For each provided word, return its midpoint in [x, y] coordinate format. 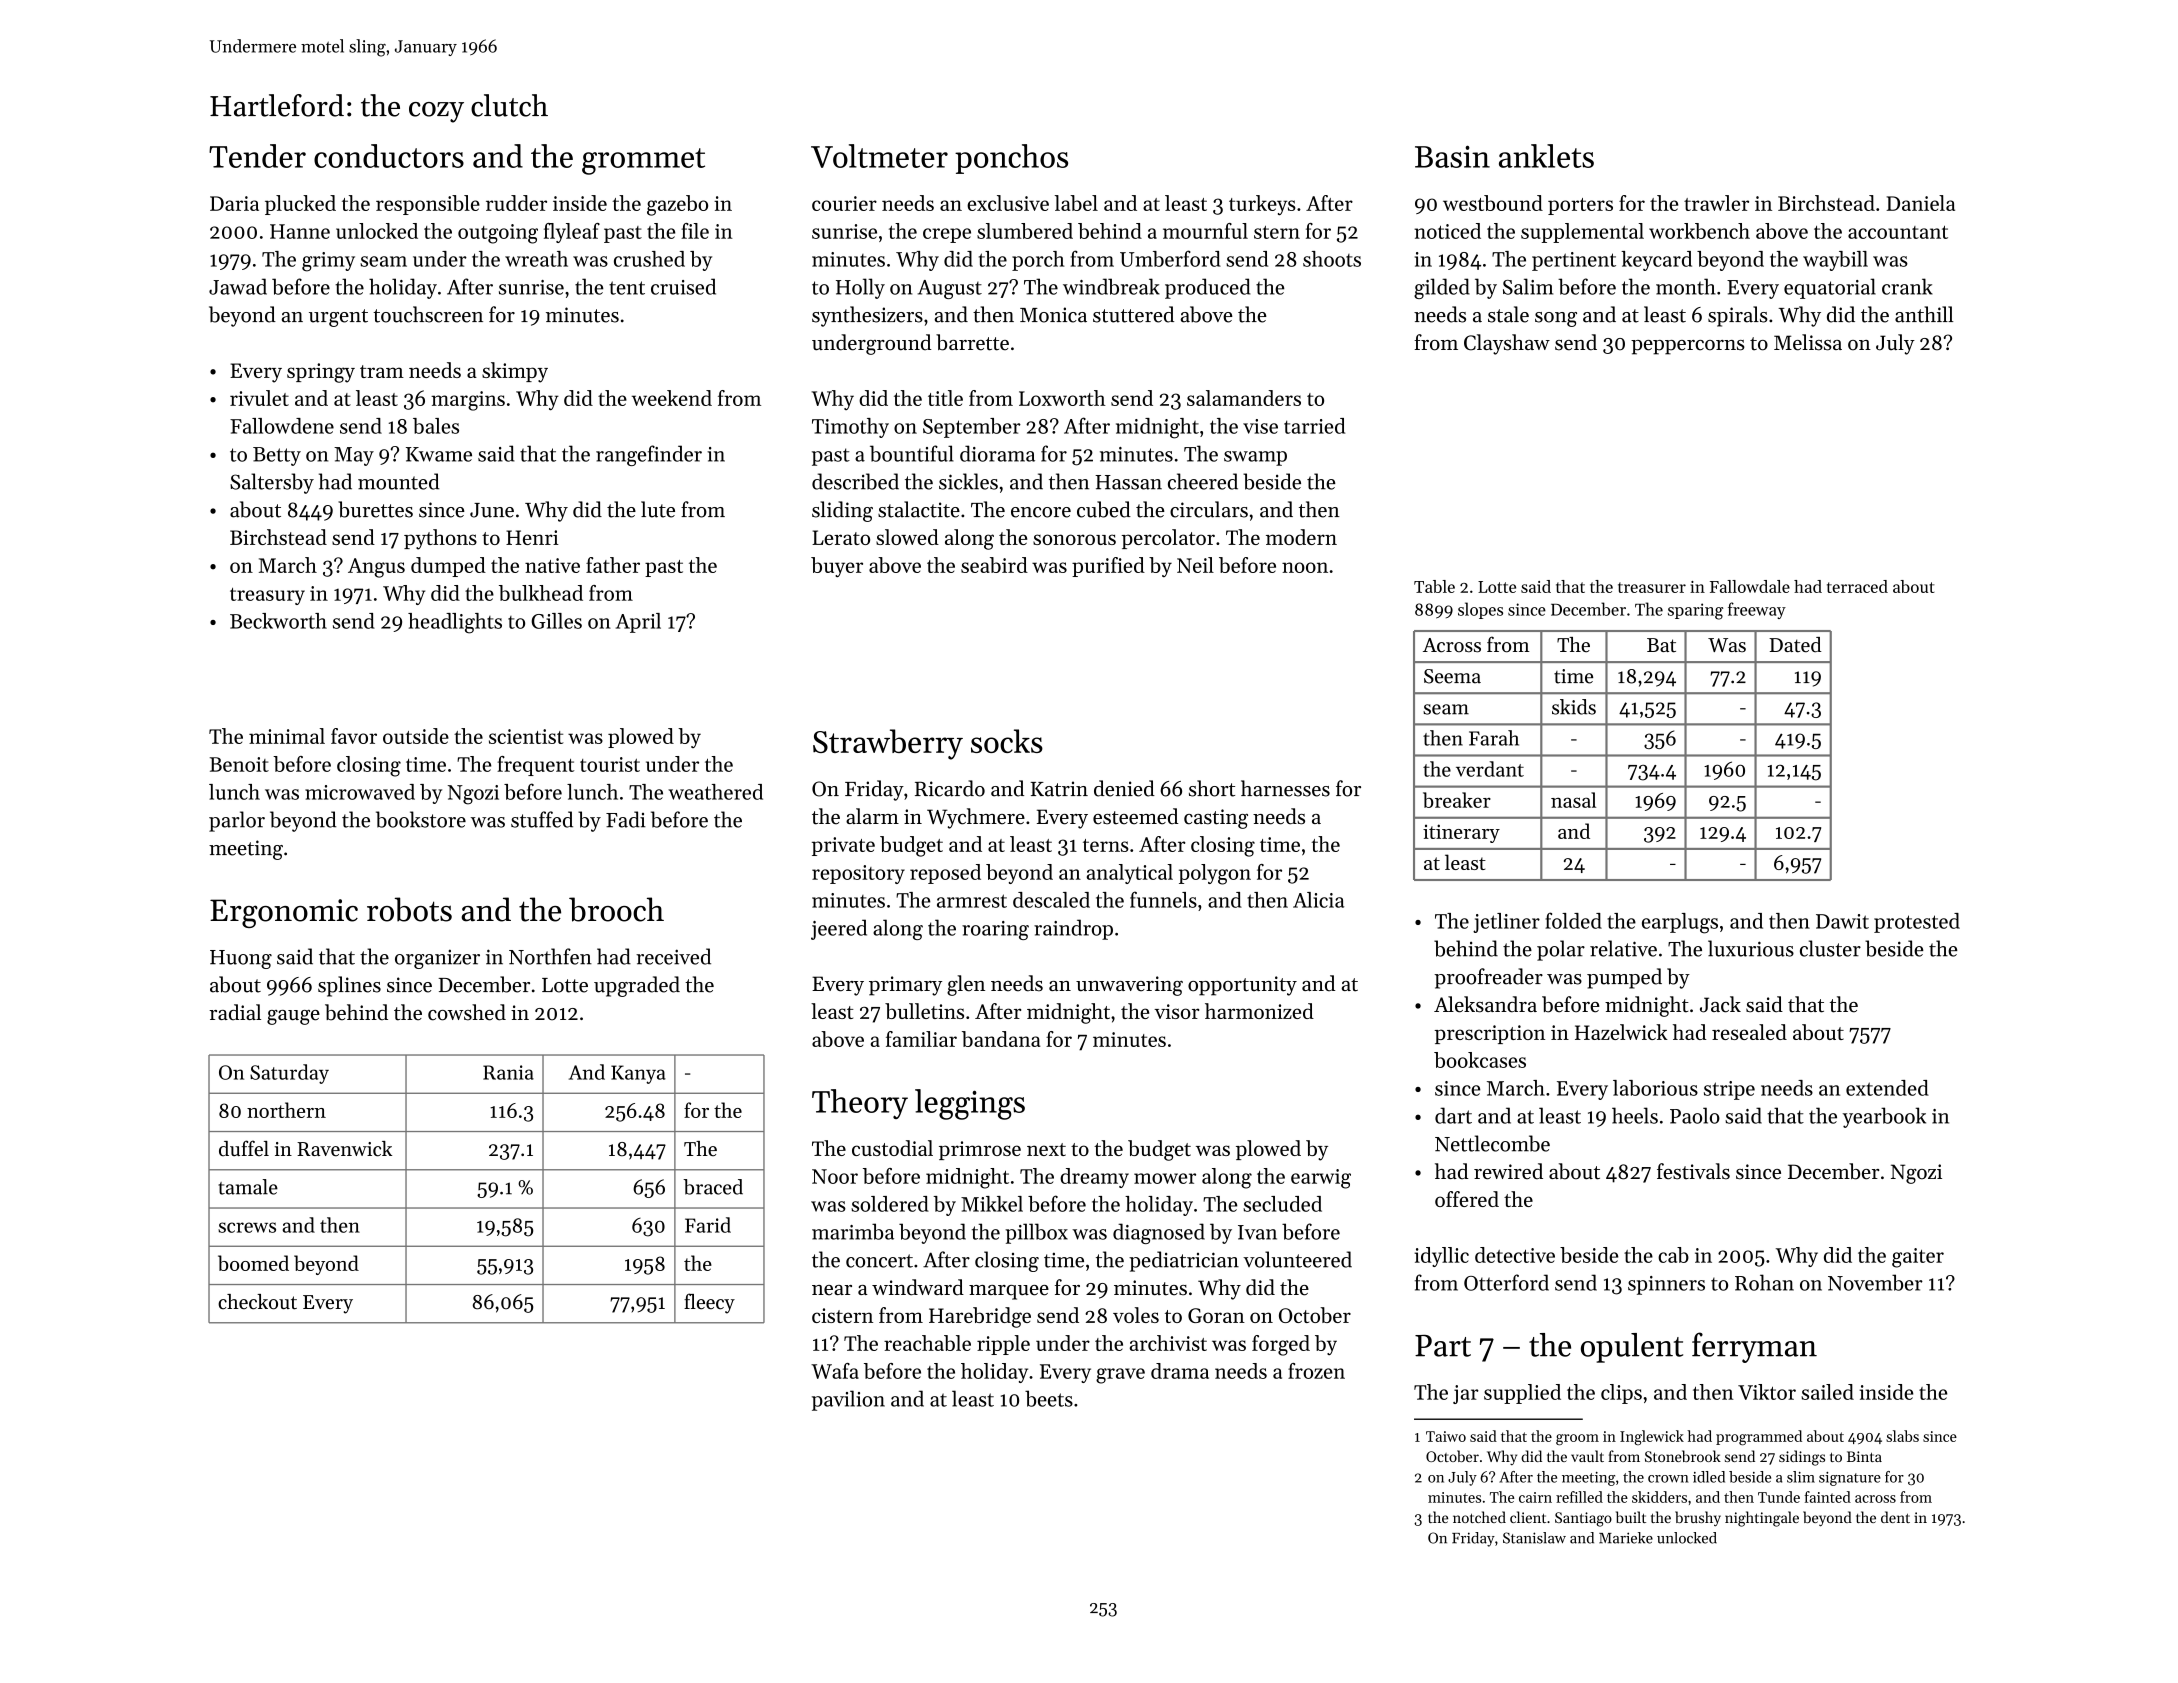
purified [1108, 567]
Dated [1795, 645]
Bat [1661, 645]
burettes [375, 509]
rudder [516, 203]
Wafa [835, 1371]
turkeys [1262, 205]
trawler [1716, 203]
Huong [241, 959]
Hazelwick [1621, 1032]
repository [858, 874]
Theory [860, 1104]
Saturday [289, 1074]
